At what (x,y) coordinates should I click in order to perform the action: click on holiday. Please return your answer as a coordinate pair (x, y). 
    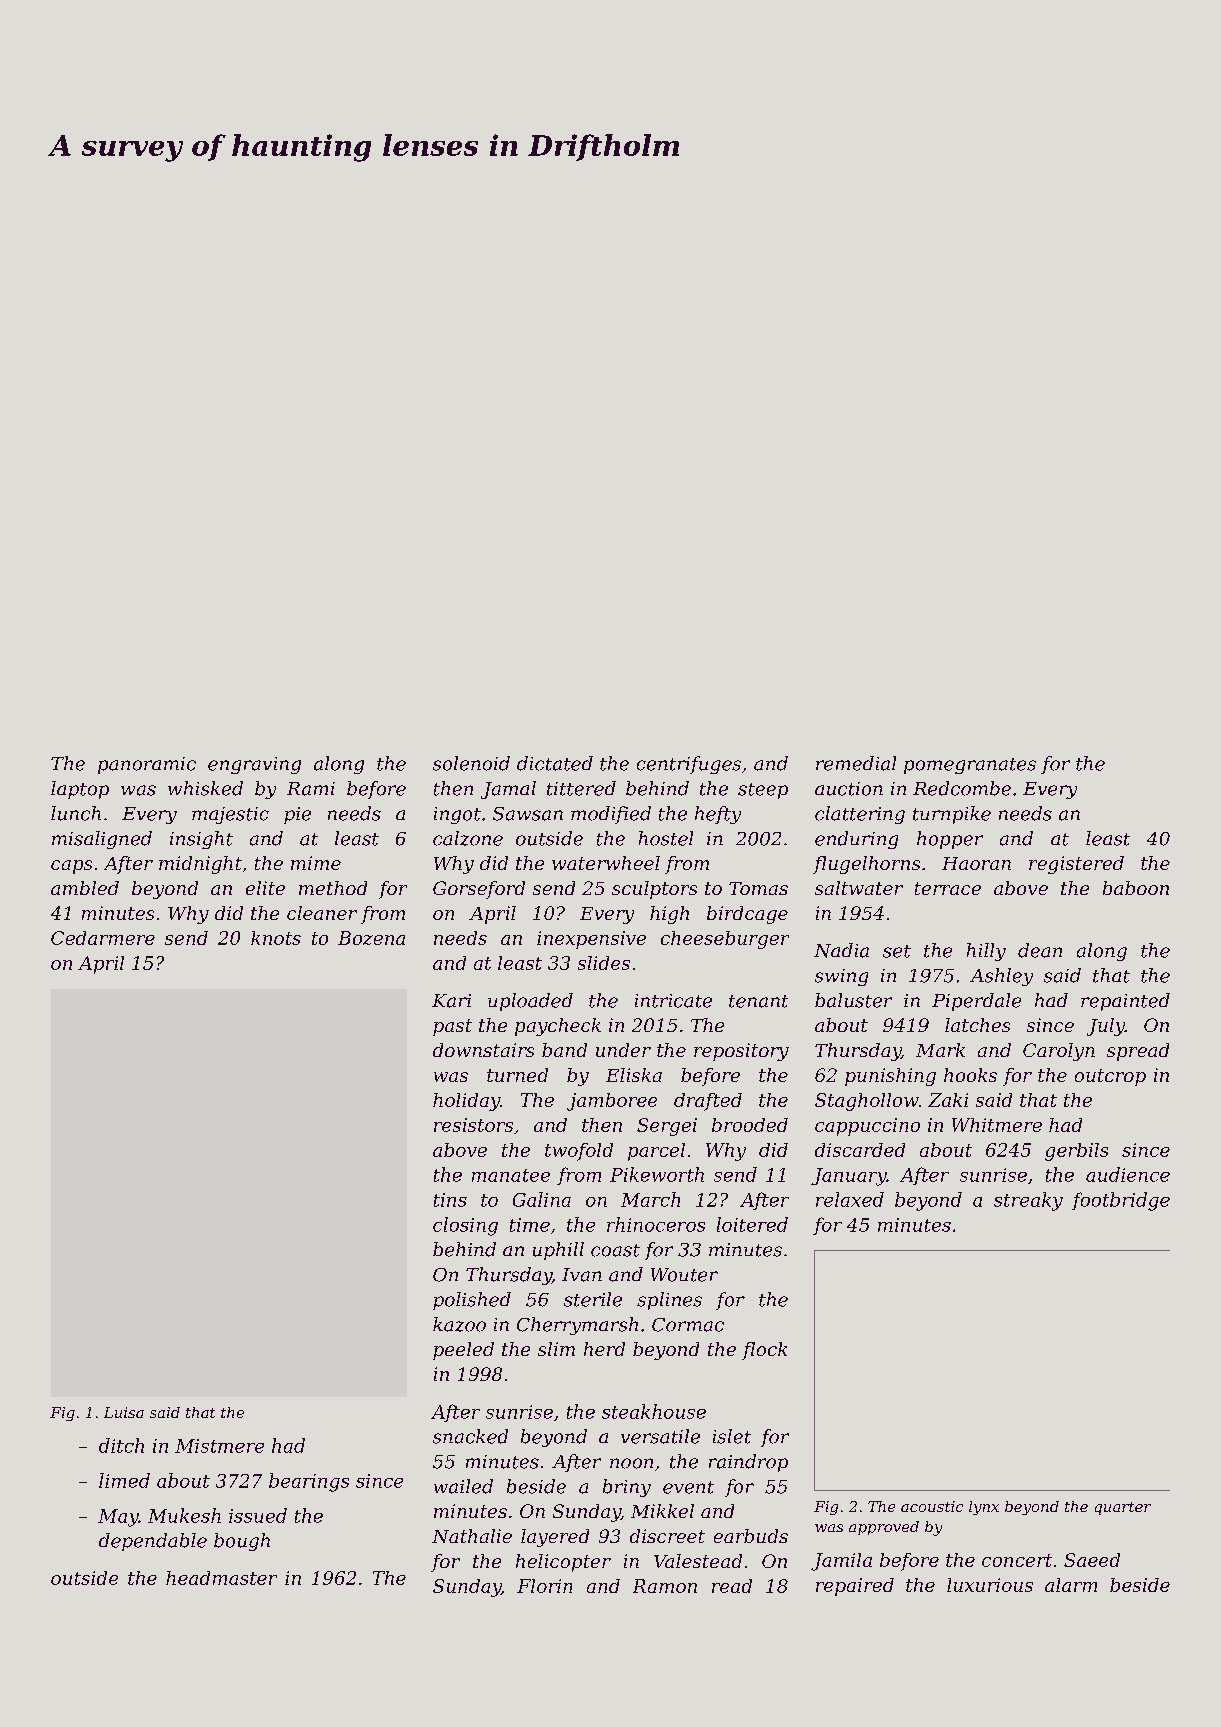
    Looking at the image, I should click on (466, 1102).
